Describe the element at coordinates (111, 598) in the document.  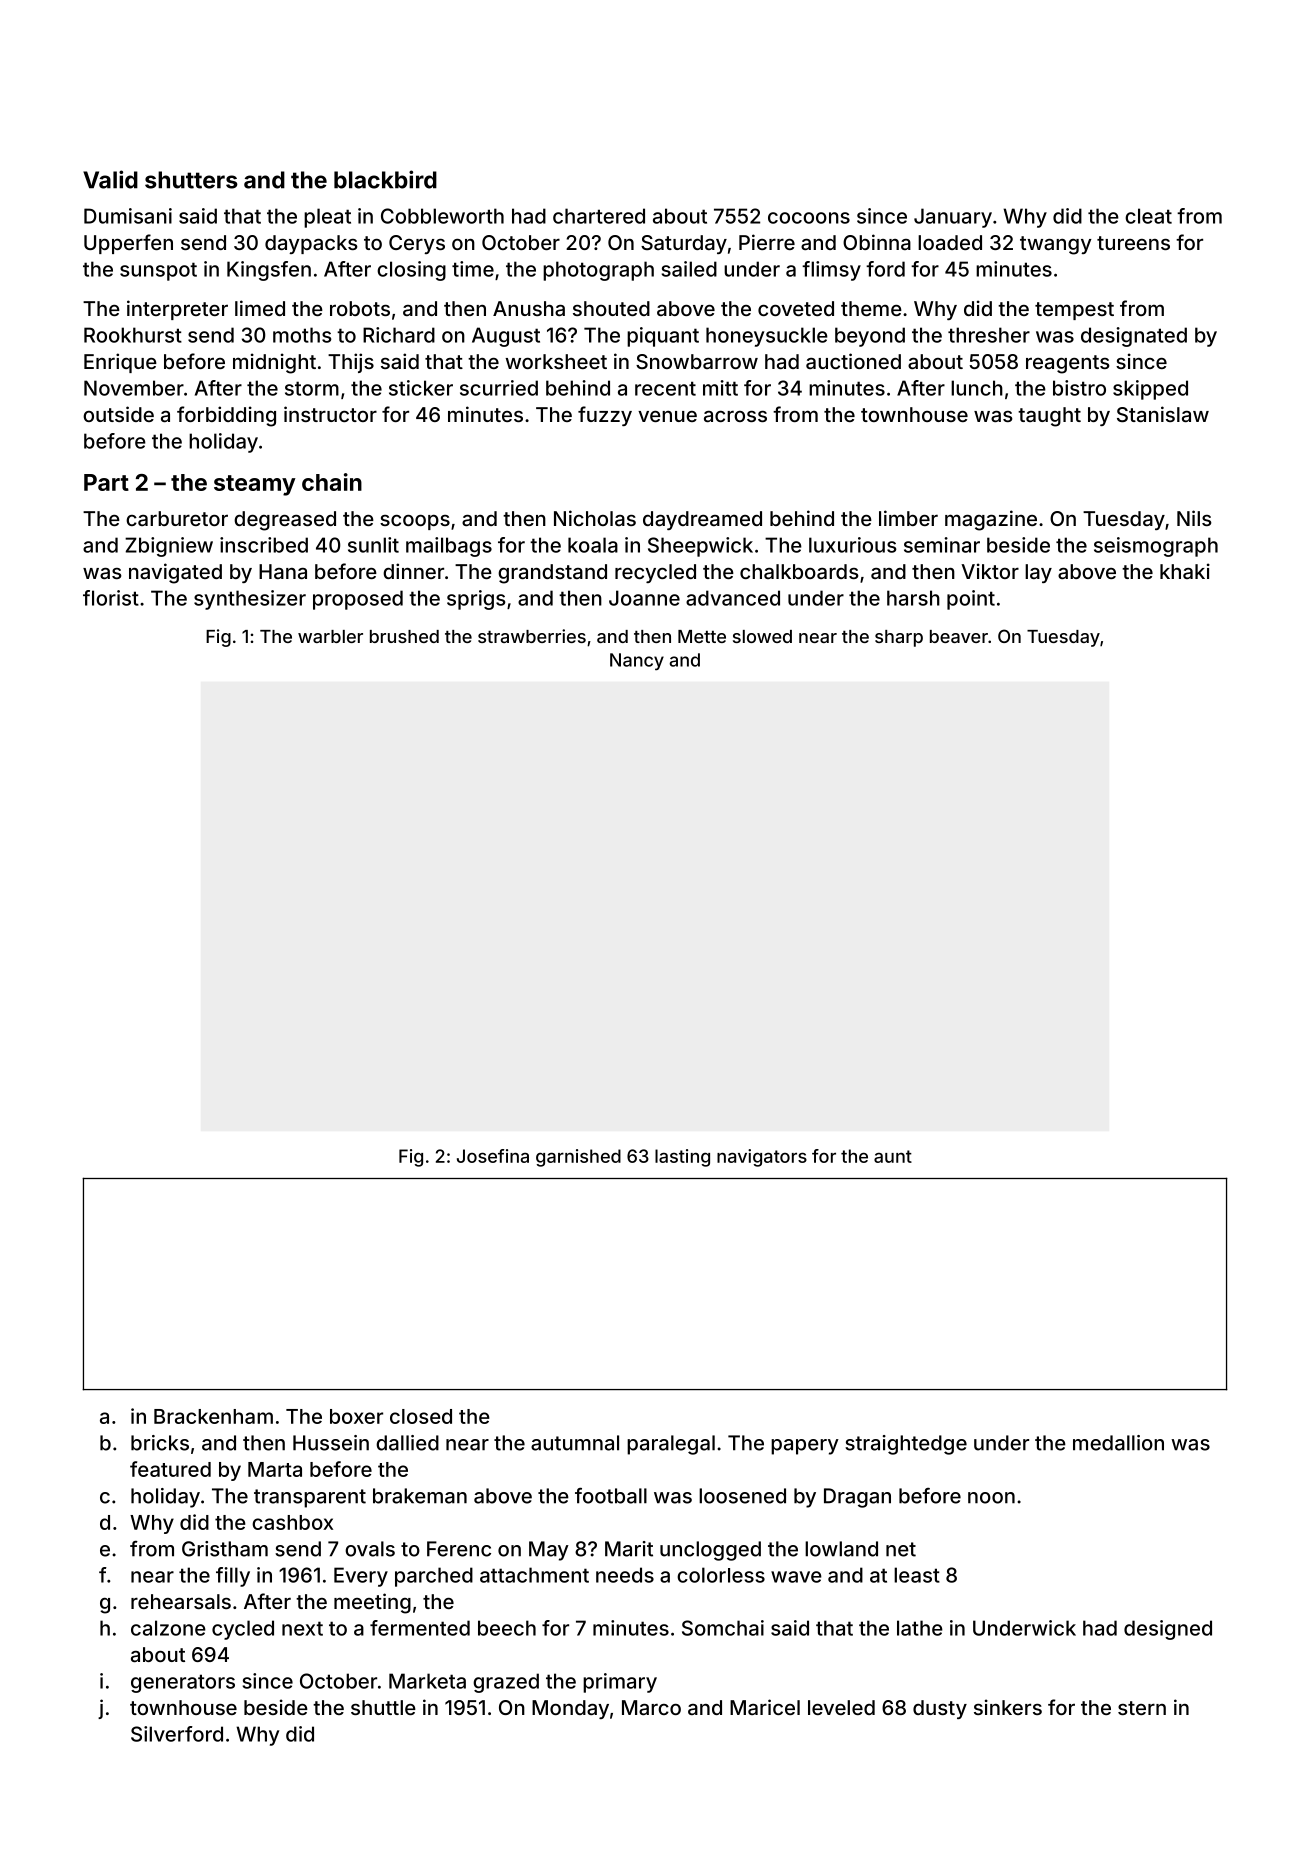
I see `florist` at that location.
